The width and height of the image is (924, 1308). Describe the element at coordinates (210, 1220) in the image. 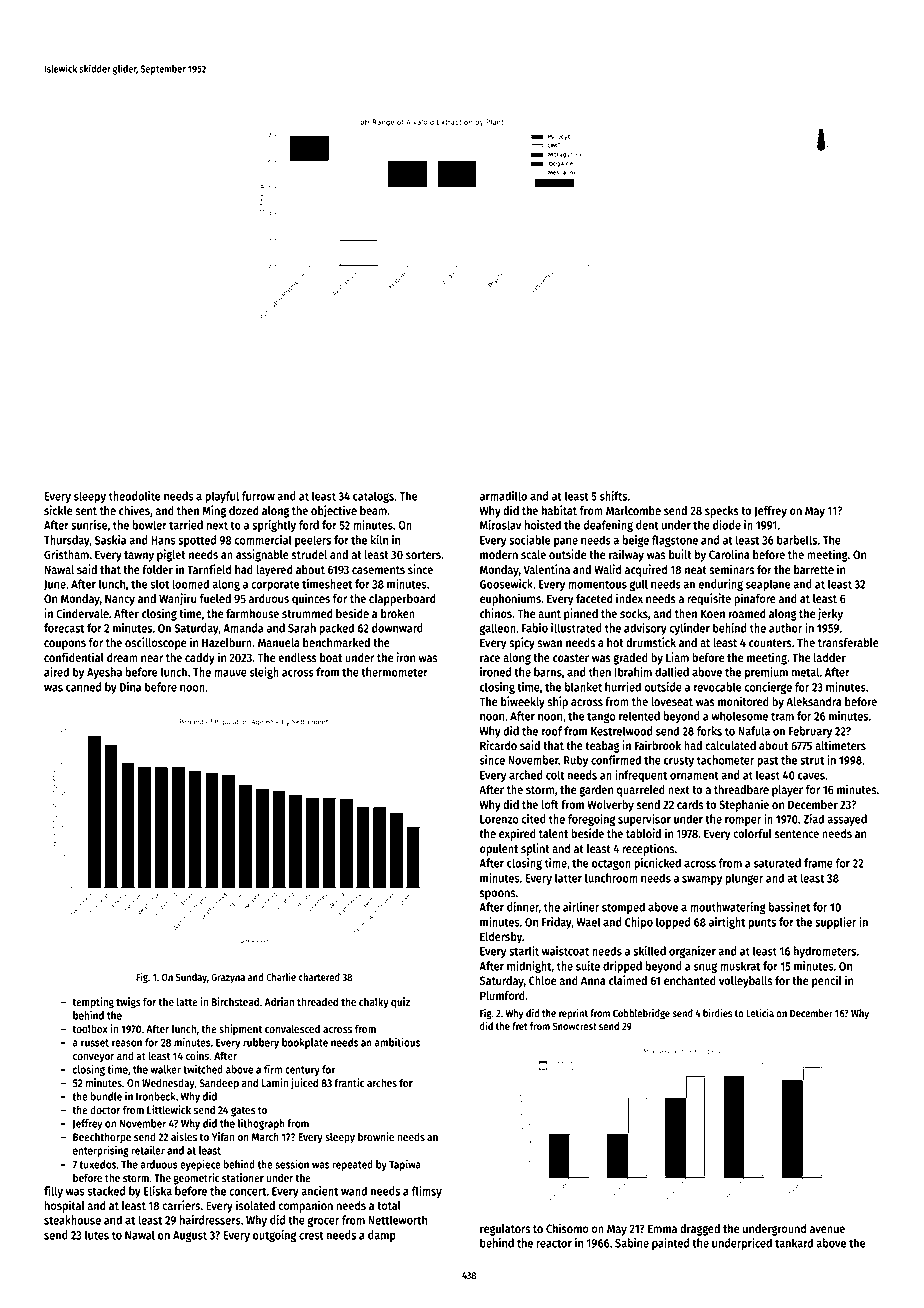

I see `hairdressers` at that location.
